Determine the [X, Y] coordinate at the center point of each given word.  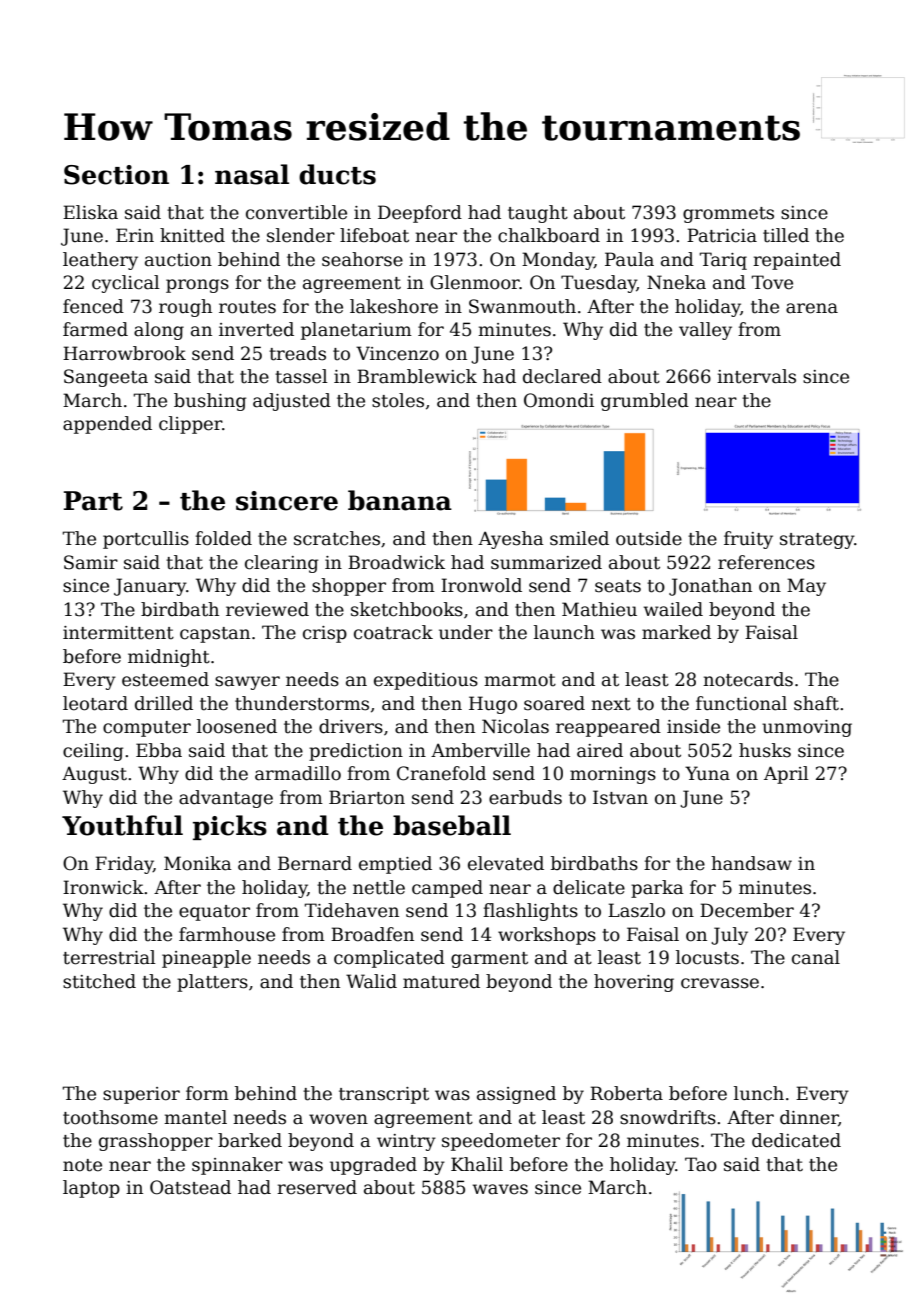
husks [765, 750]
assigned [516, 1095]
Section [116, 175]
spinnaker [237, 1166]
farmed [95, 329]
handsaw [751, 863]
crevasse [720, 983]
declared [562, 376]
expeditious [426, 681]
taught [538, 214]
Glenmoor [475, 282]
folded [223, 538]
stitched [99, 981]
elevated [506, 863]
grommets [728, 215]
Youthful [122, 825]
